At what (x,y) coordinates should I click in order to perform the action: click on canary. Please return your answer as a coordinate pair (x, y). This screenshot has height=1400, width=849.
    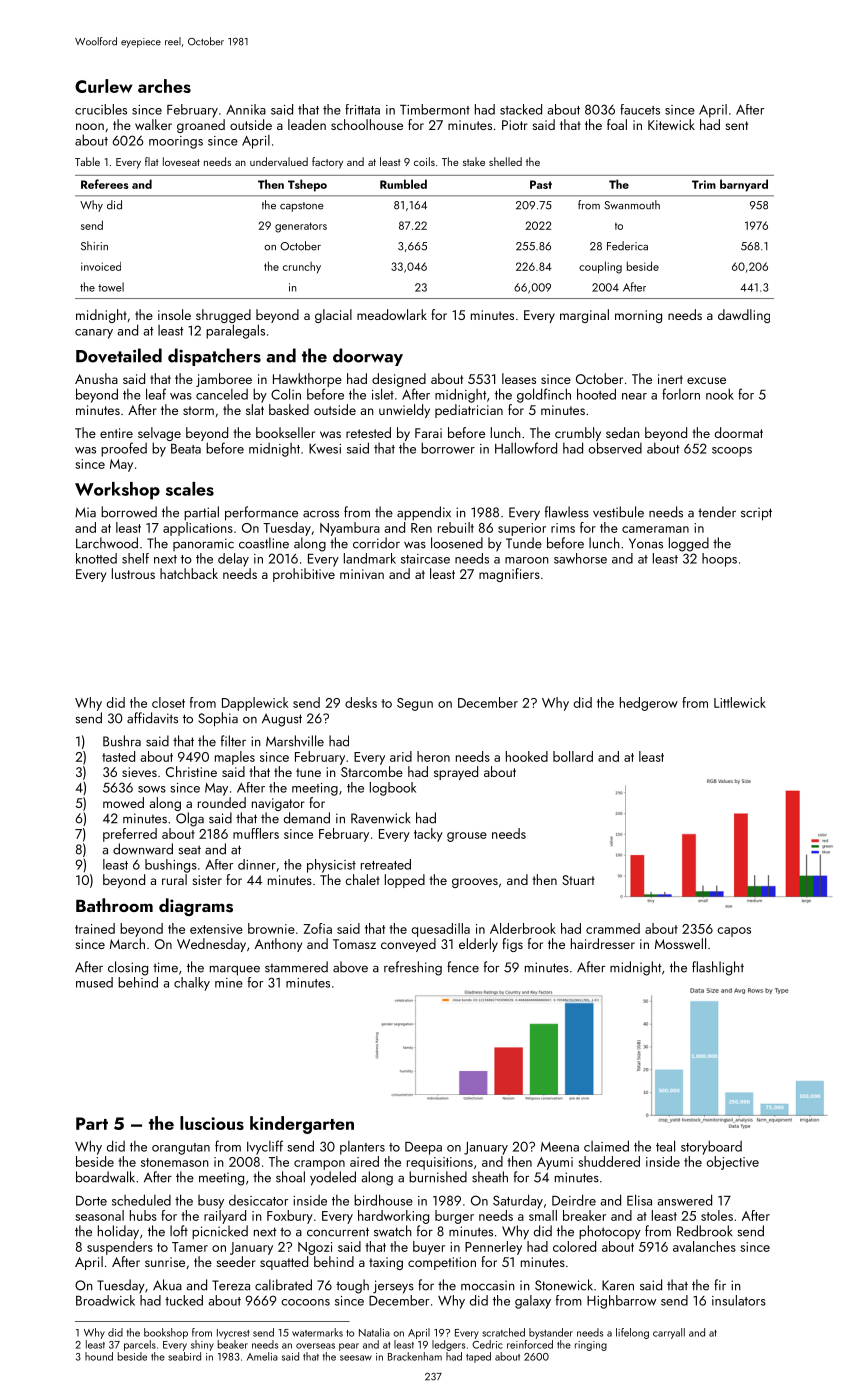
    Looking at the image, I should click on (94, 334).
